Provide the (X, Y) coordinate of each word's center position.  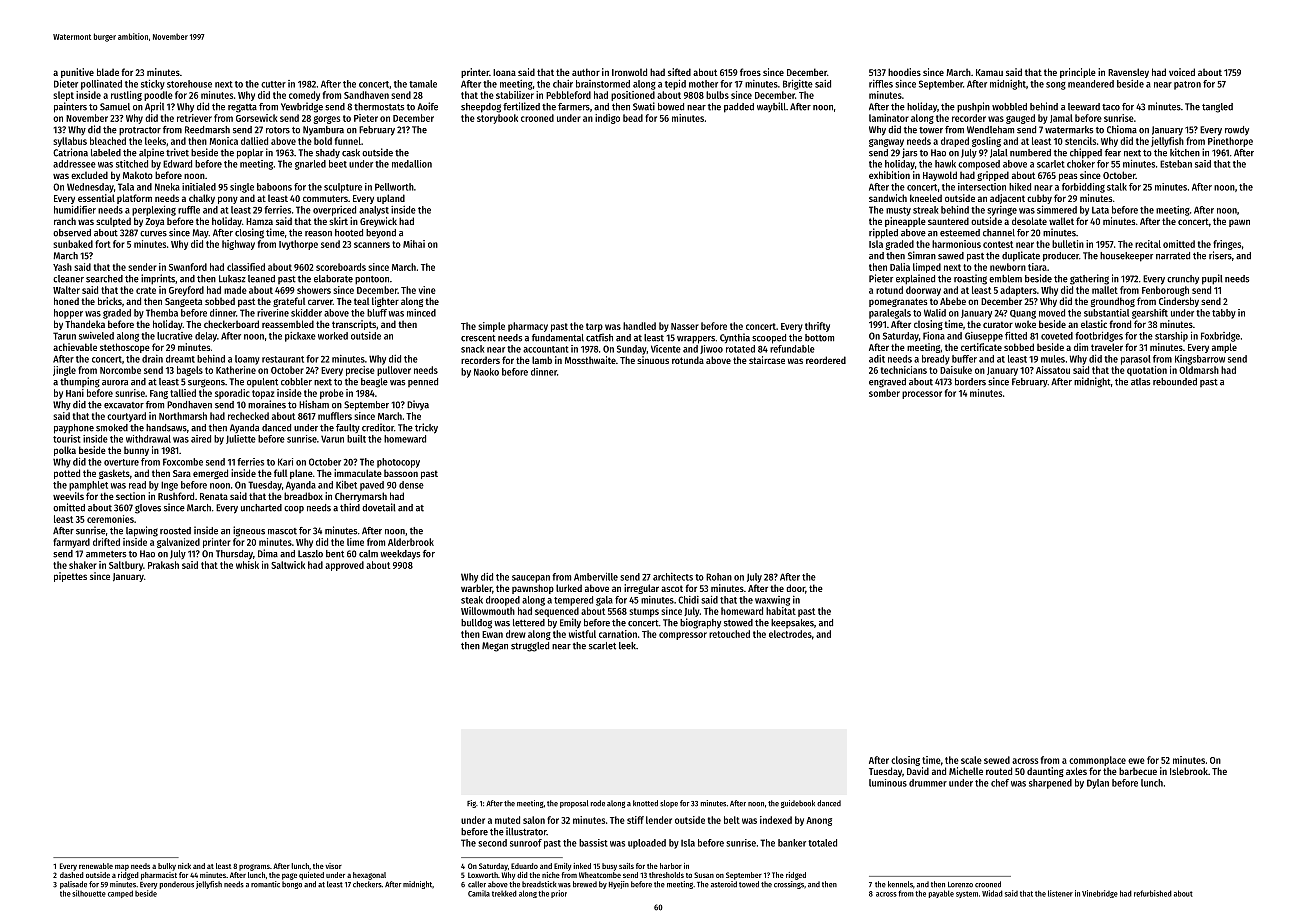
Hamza (259, 221)
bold (323, 141)
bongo (292, 885)
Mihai (414, 244)
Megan (495, 647)
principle (1078, 73)
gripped (993, 176)
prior (559, 894)
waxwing (772, 601)
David (918, 771)
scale (971, 760)
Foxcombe (183, 462)
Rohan (719, 577)
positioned (633, 96)
